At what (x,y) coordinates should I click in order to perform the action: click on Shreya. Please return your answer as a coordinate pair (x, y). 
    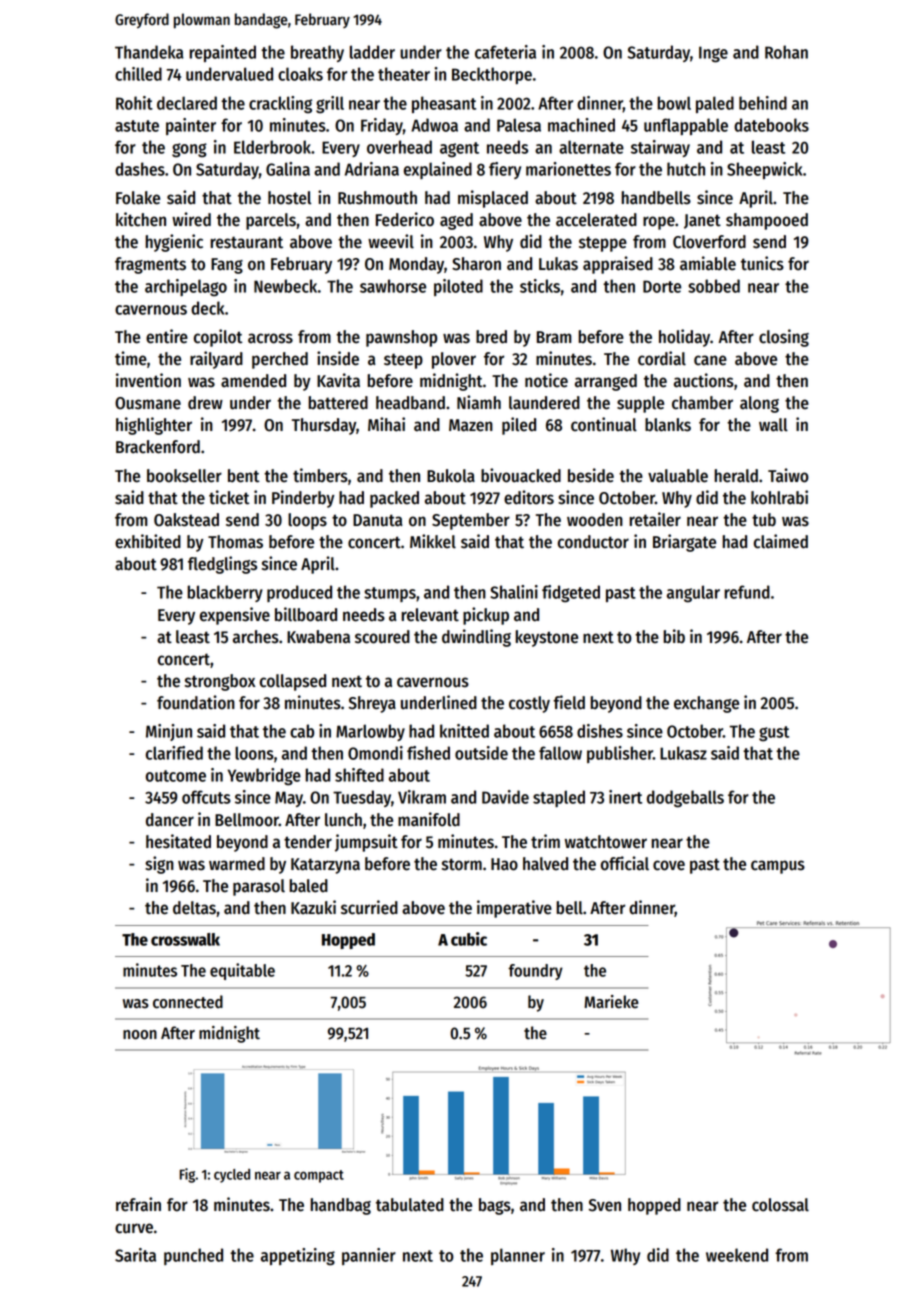
    Looking at the image, I should click on (372, 704).
